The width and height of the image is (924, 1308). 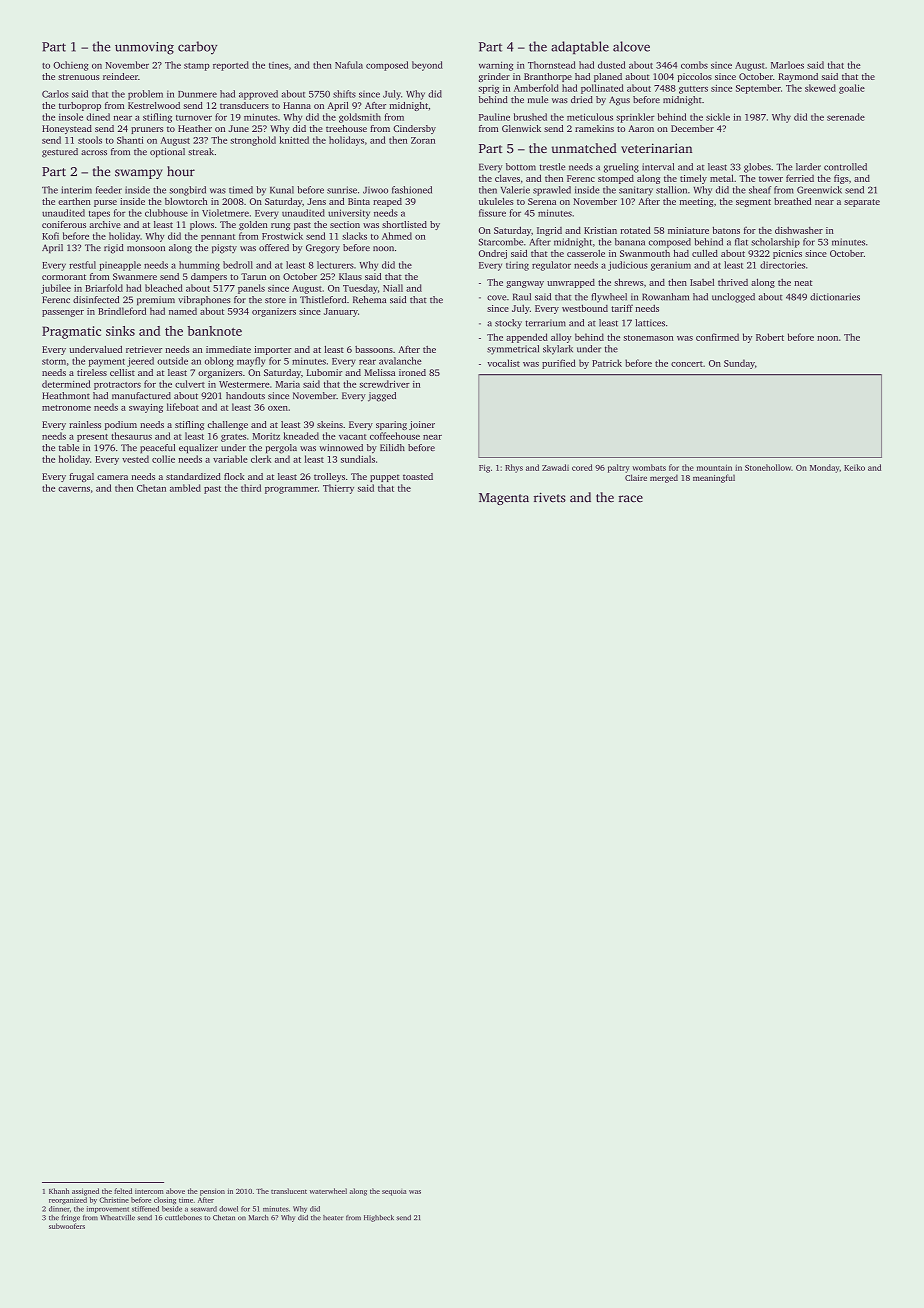 What do you see at coordinates (74, 489) in the image?
I see `caverns` at bounding box center [74, 489].
